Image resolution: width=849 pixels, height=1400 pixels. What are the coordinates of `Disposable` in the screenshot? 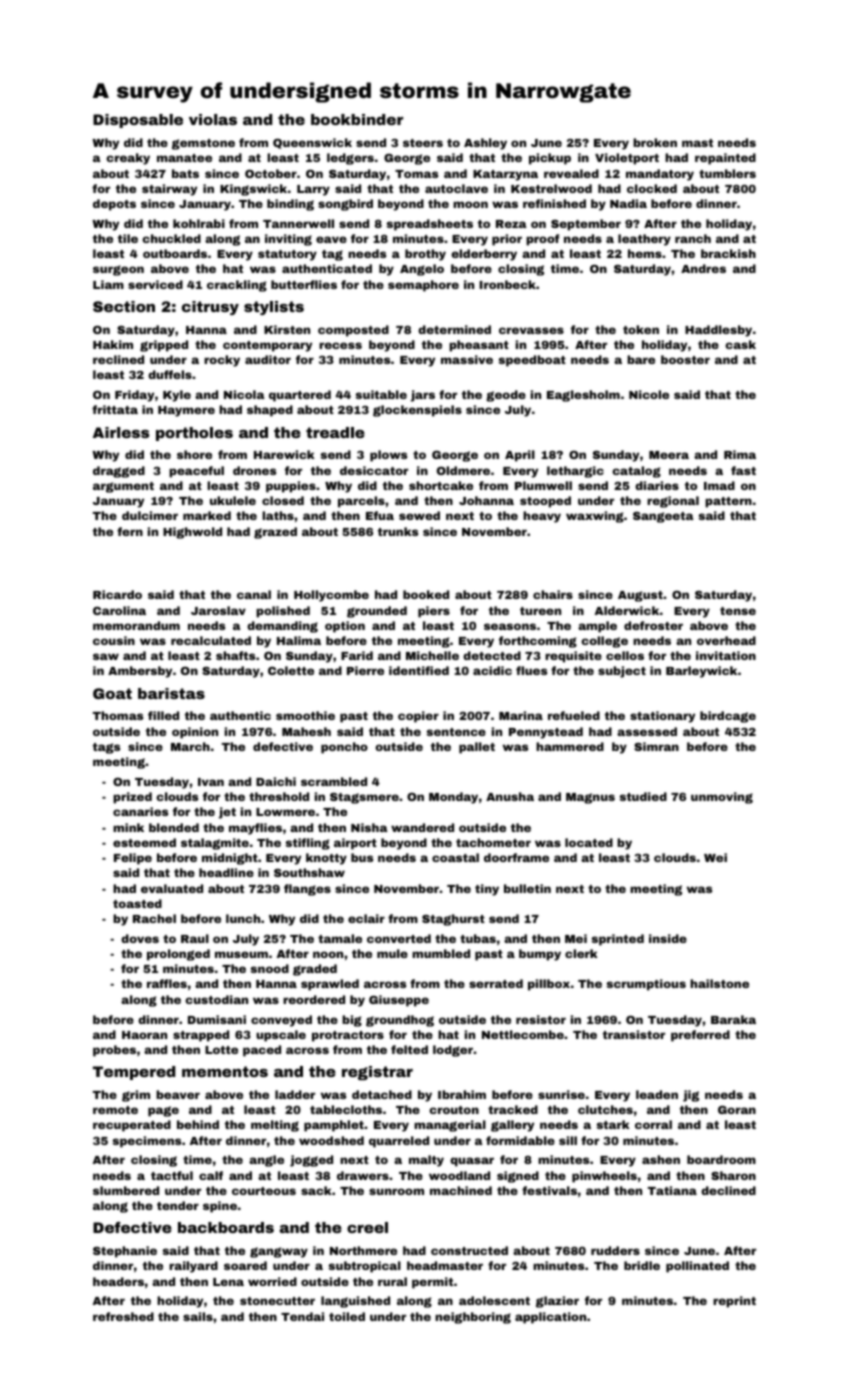 It's located at (138, 121).
